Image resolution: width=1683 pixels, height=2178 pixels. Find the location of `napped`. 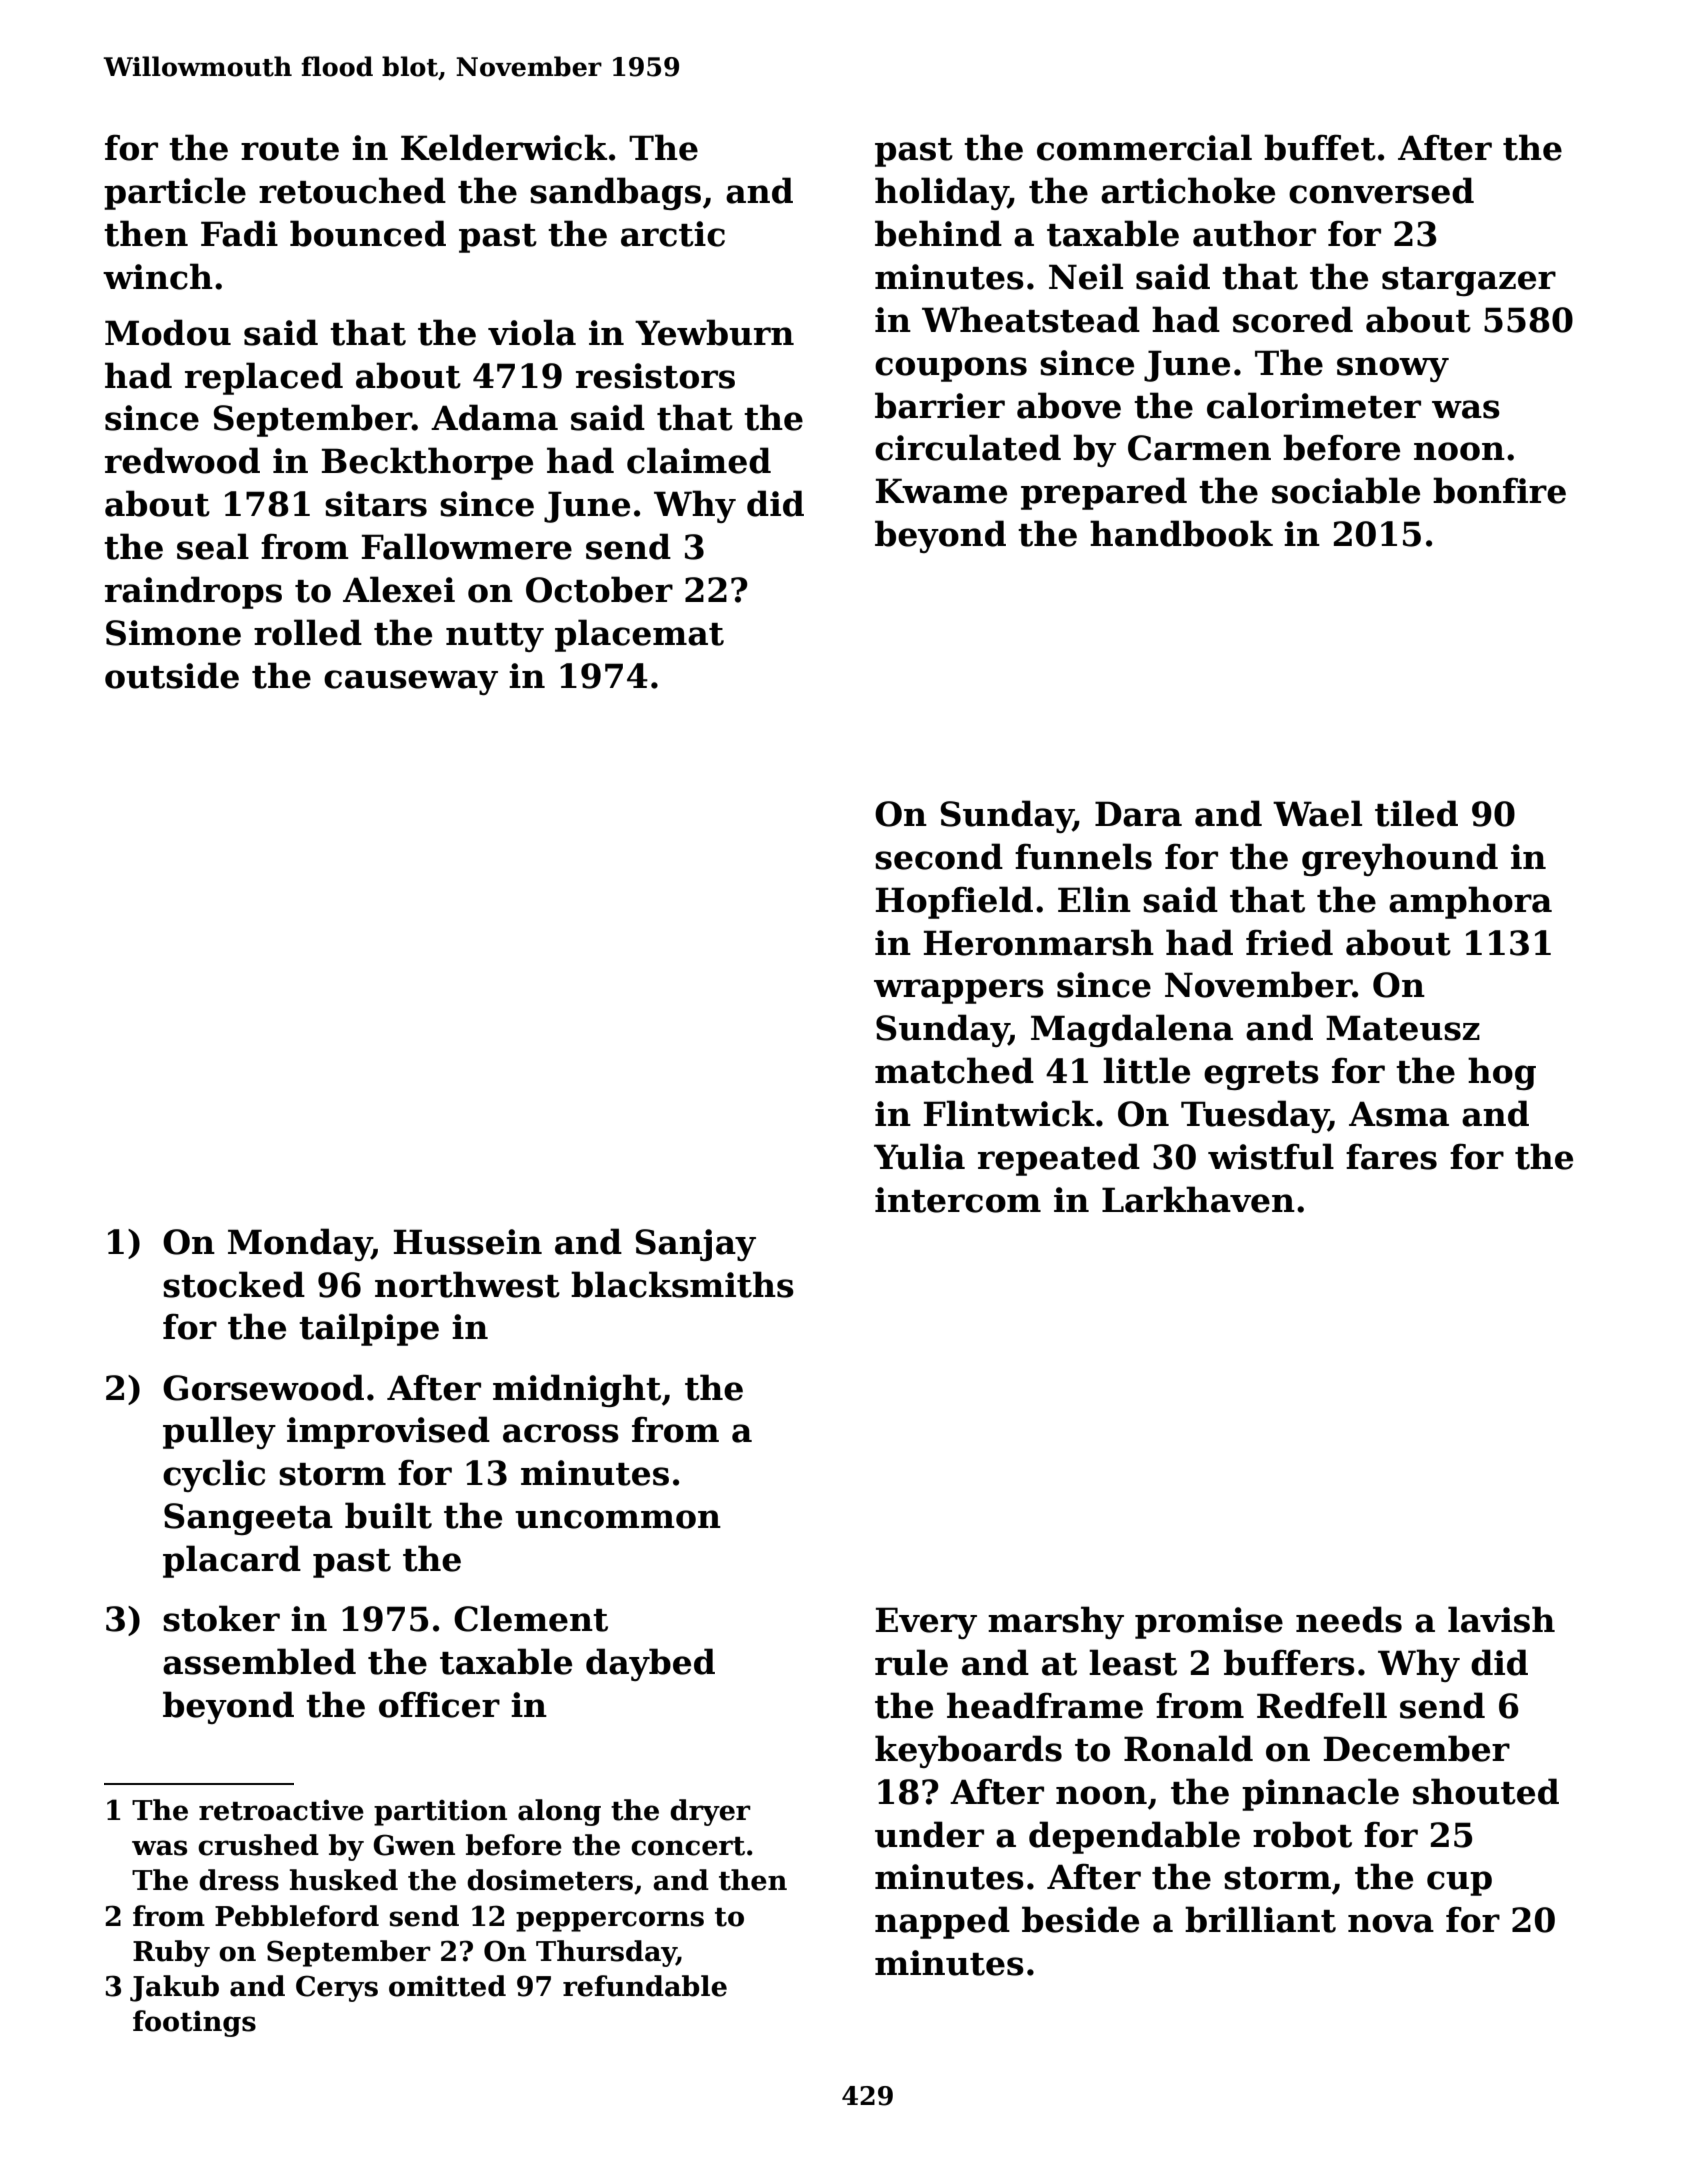

napped is located at coordinates (942, 1922).
